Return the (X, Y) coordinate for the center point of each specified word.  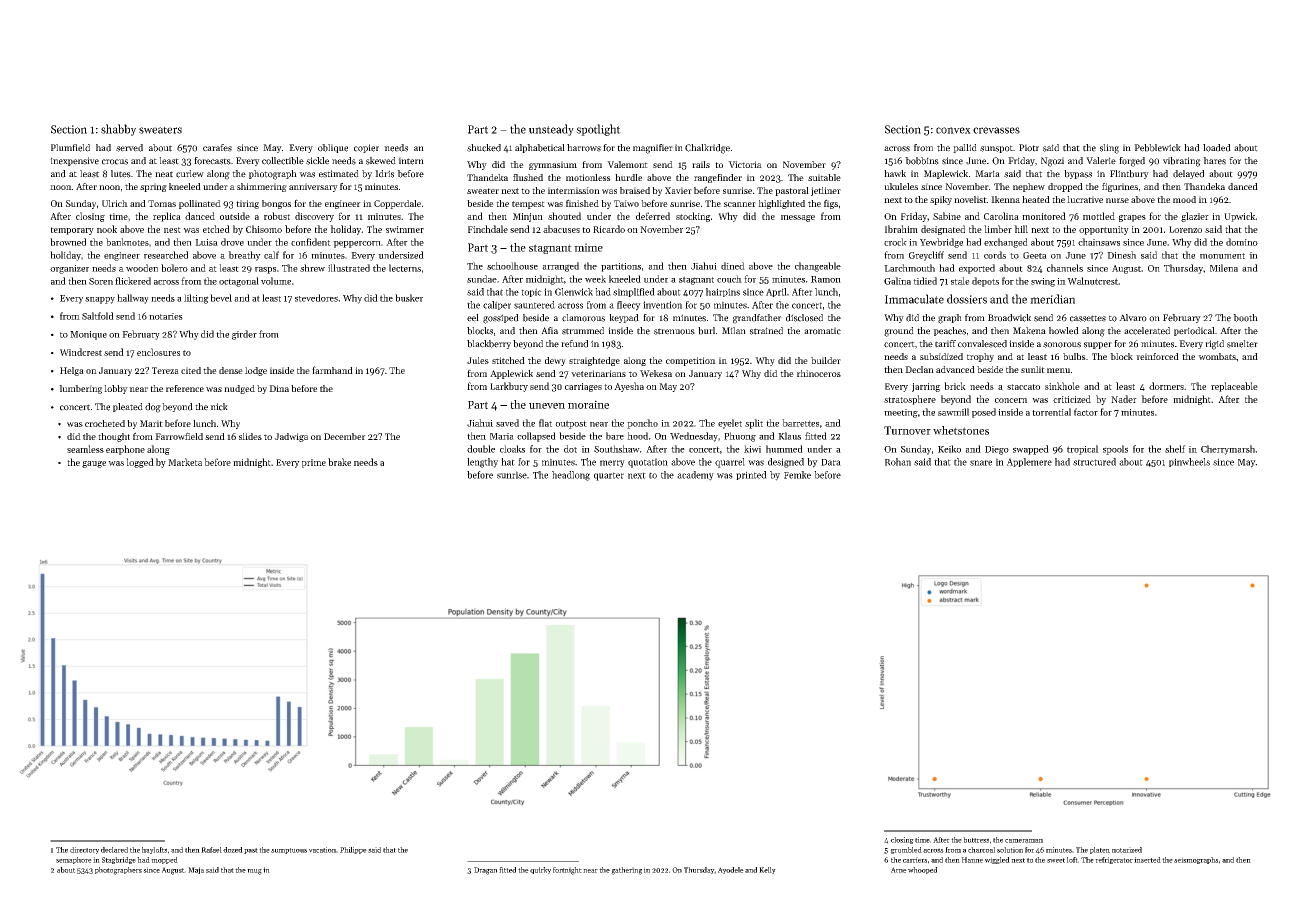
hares (1214, 161)
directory (84, 850)
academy (695, 476)
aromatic (822, 331)
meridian (1052, 299)
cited (191, 370)
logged (140, 463)
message (798, 218)
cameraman (1024, 841)
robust (277, 216)
